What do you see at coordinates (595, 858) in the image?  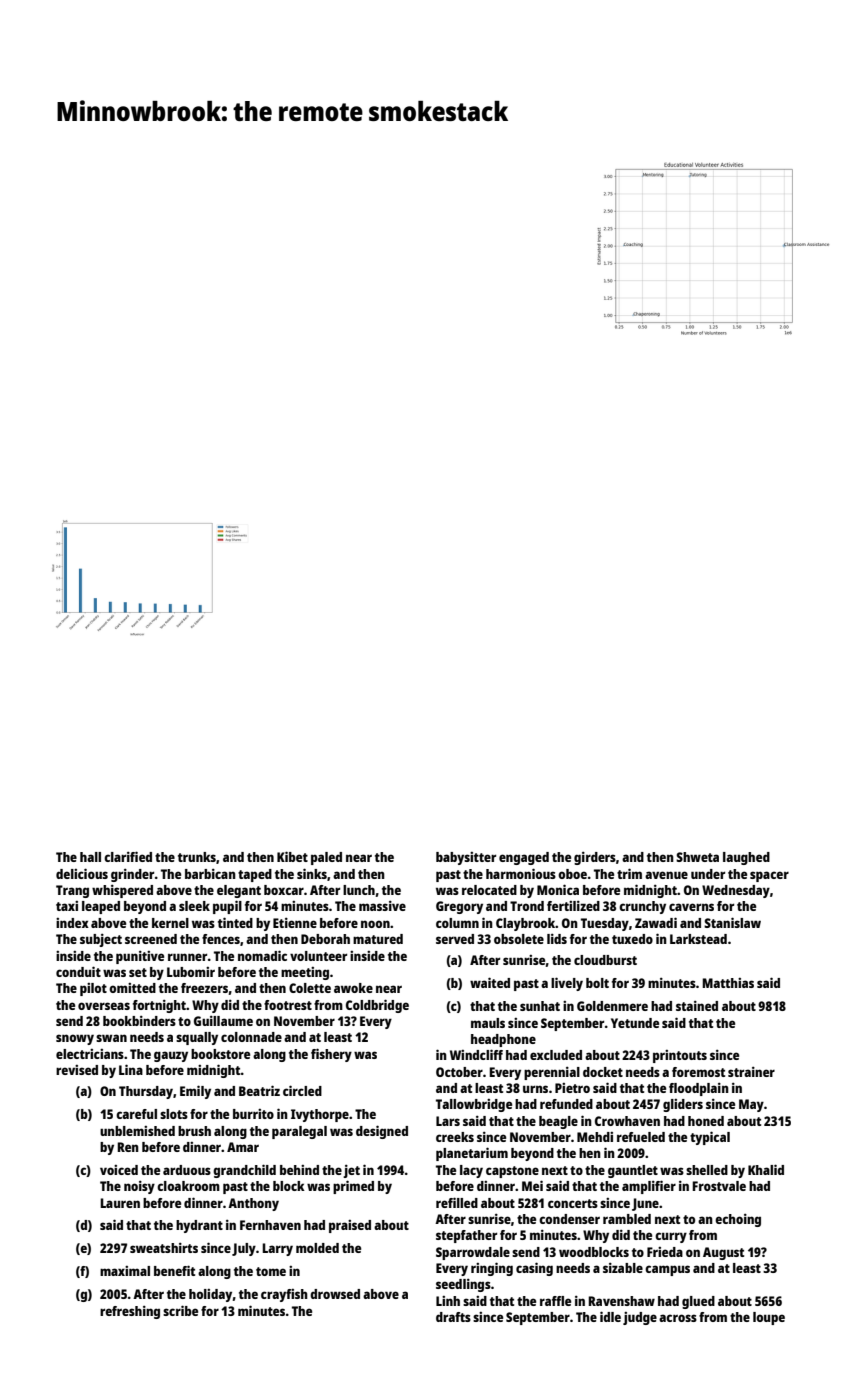 I see `girders` at bounding box center [595, 858].
